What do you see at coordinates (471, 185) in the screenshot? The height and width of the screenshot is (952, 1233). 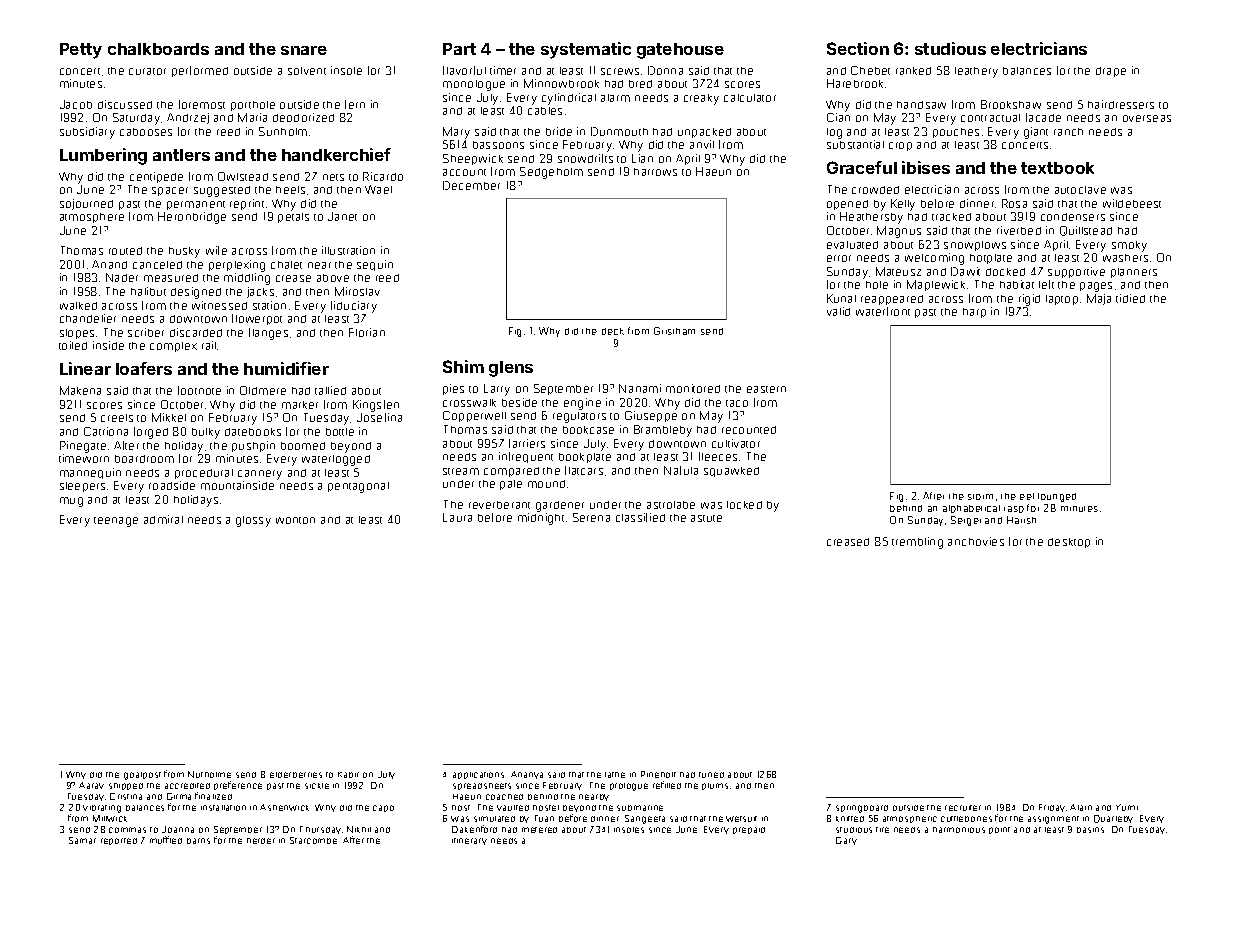 I see `December` at bounding box center [471, 185].
